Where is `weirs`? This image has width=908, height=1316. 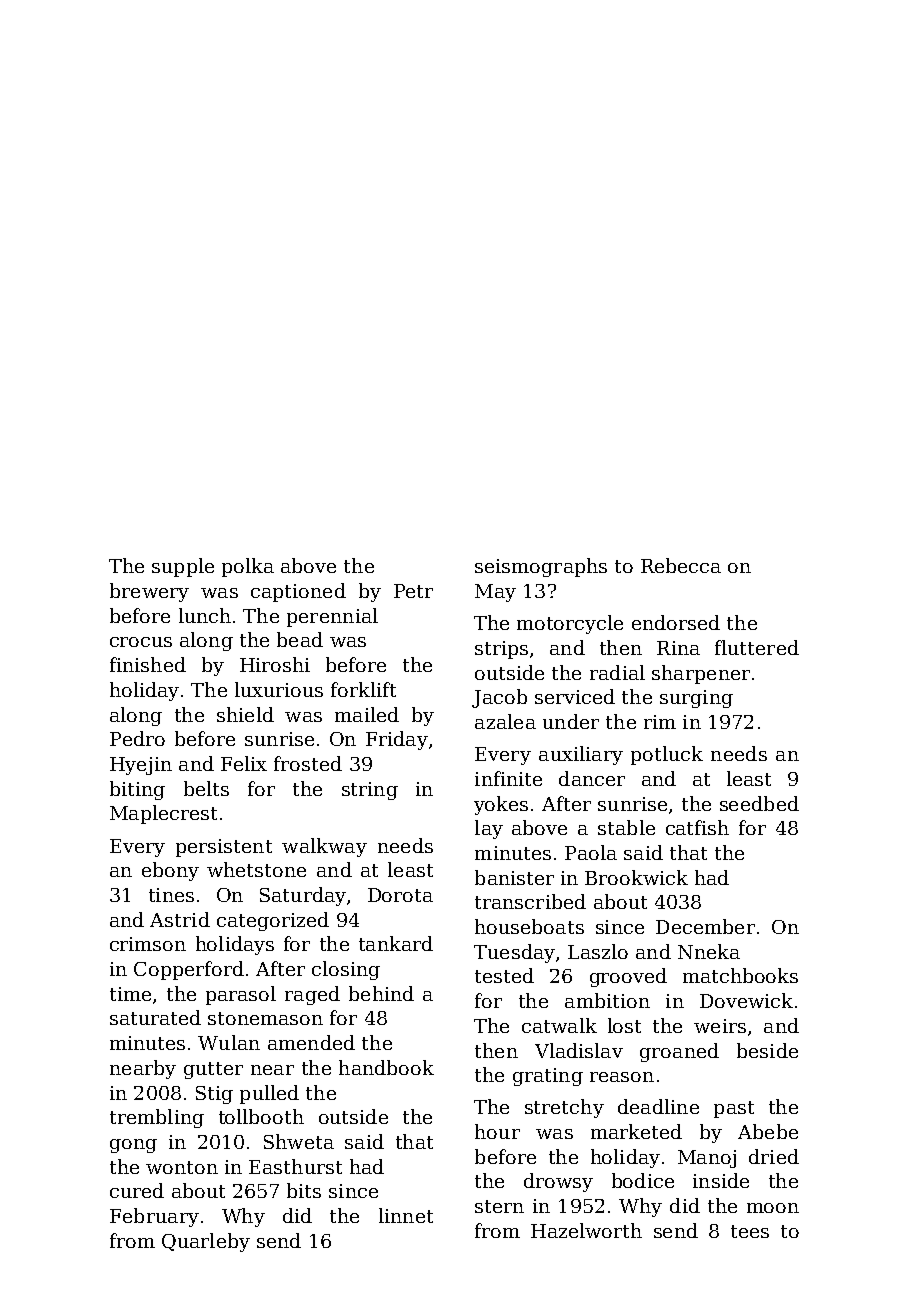
weirs is located at coordinates (720, 1026).
